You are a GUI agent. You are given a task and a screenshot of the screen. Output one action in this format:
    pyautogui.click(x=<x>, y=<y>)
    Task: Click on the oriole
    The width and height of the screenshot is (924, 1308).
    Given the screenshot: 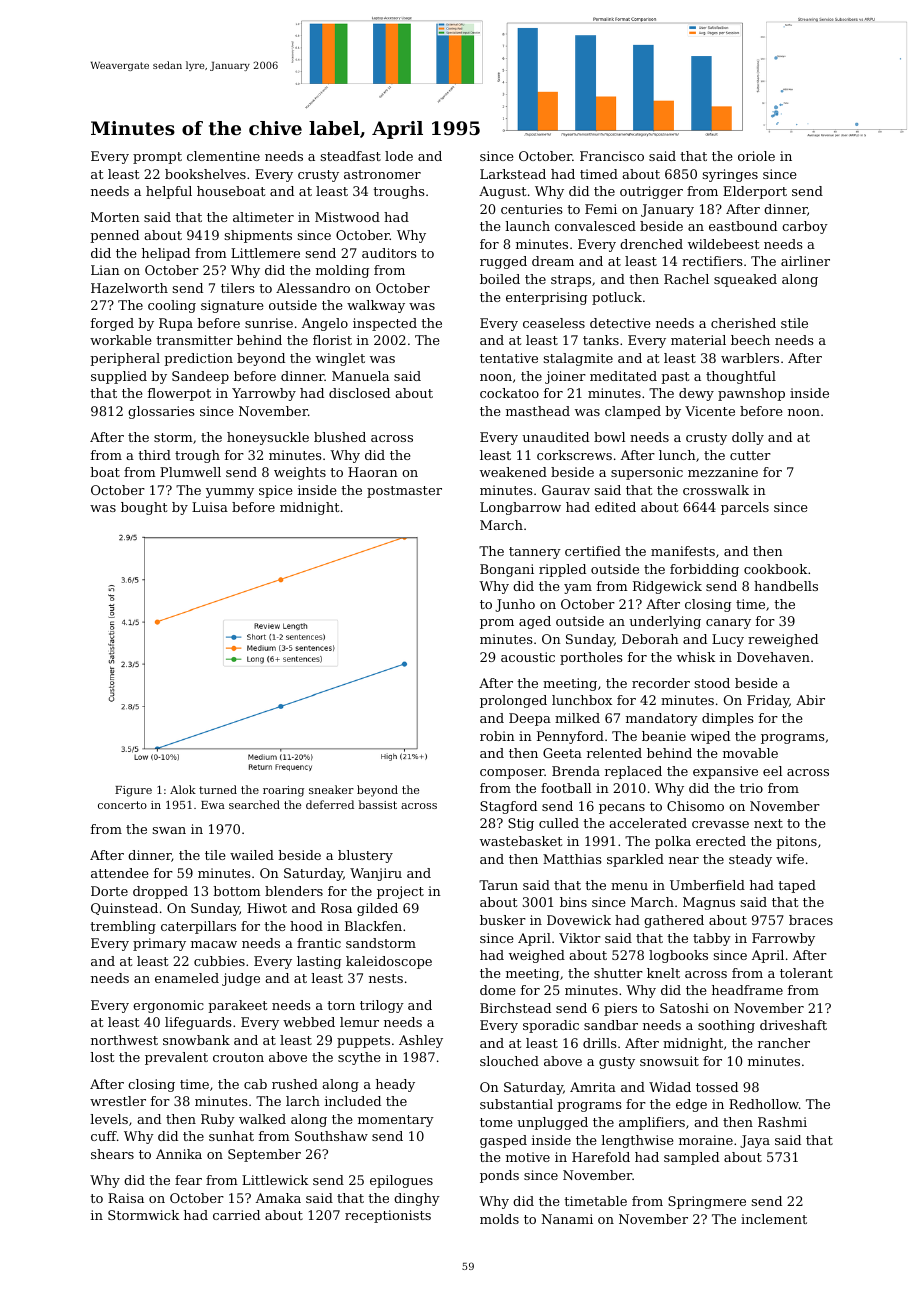 What is the action you would take?
    pyautogui.click(x=756, y=156)
